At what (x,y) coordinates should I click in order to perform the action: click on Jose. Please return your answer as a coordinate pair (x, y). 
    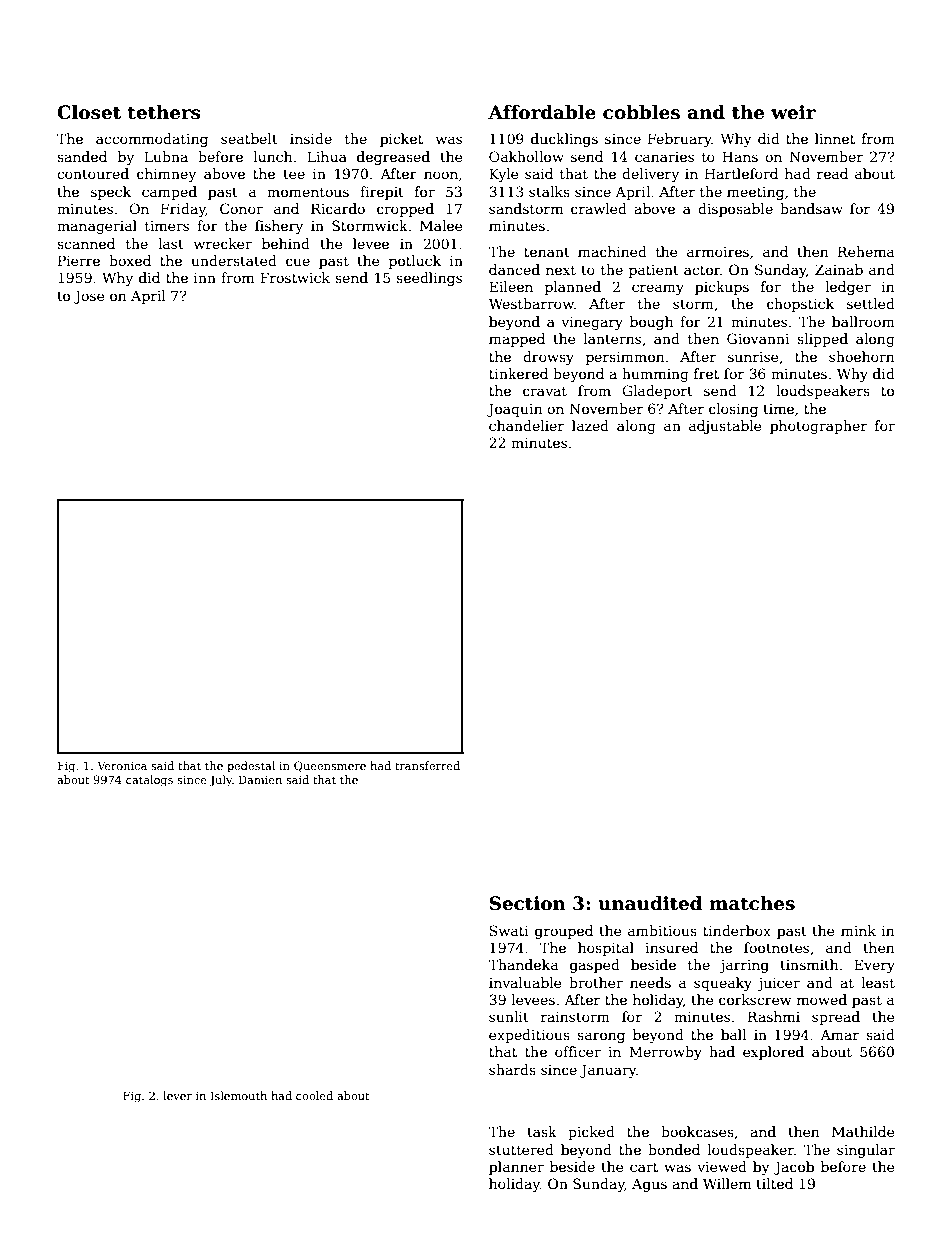
    Looking at the image, I should click on (89, 297).
